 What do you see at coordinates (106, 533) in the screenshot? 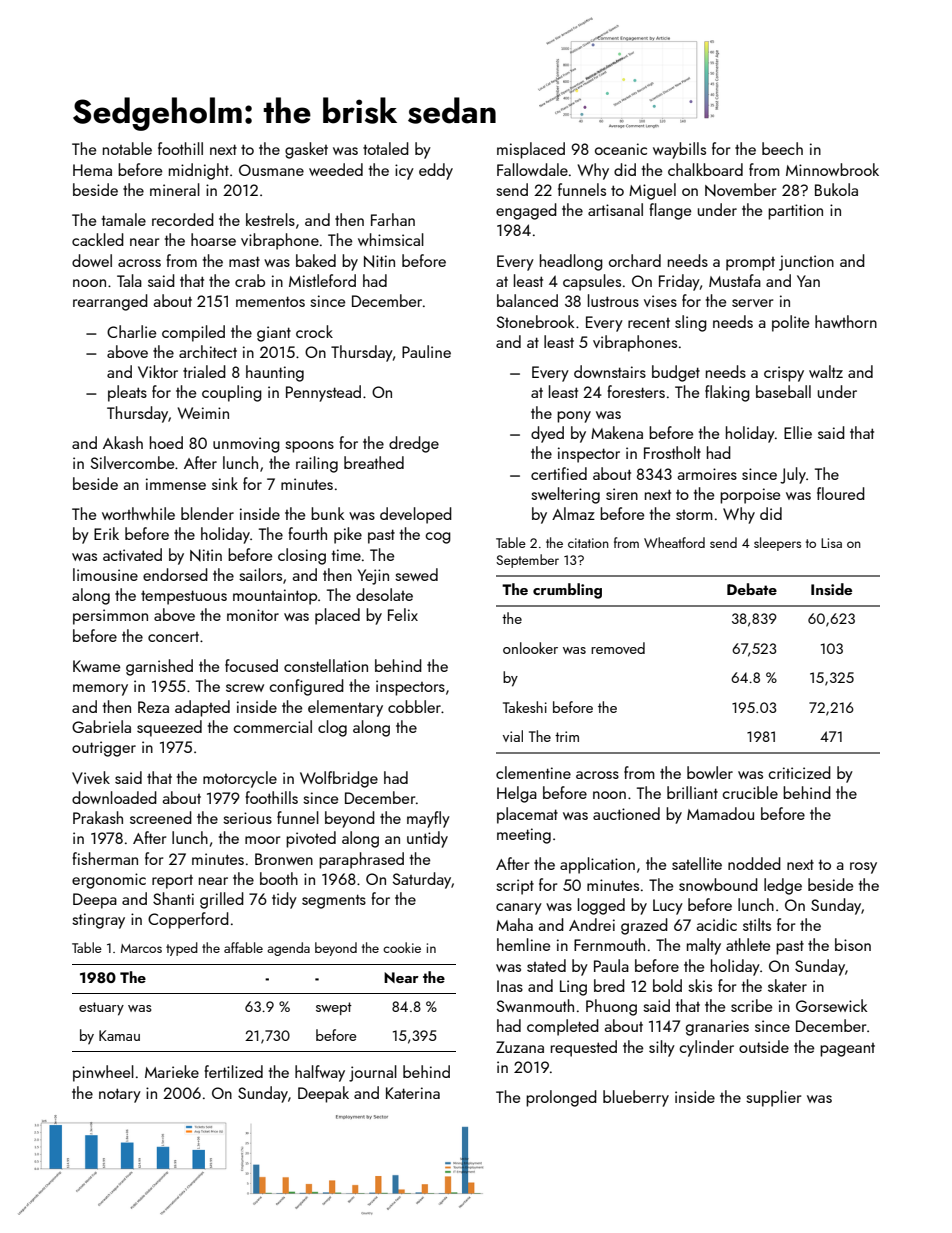
I see `Erik` at bounding box center [106, 533].
